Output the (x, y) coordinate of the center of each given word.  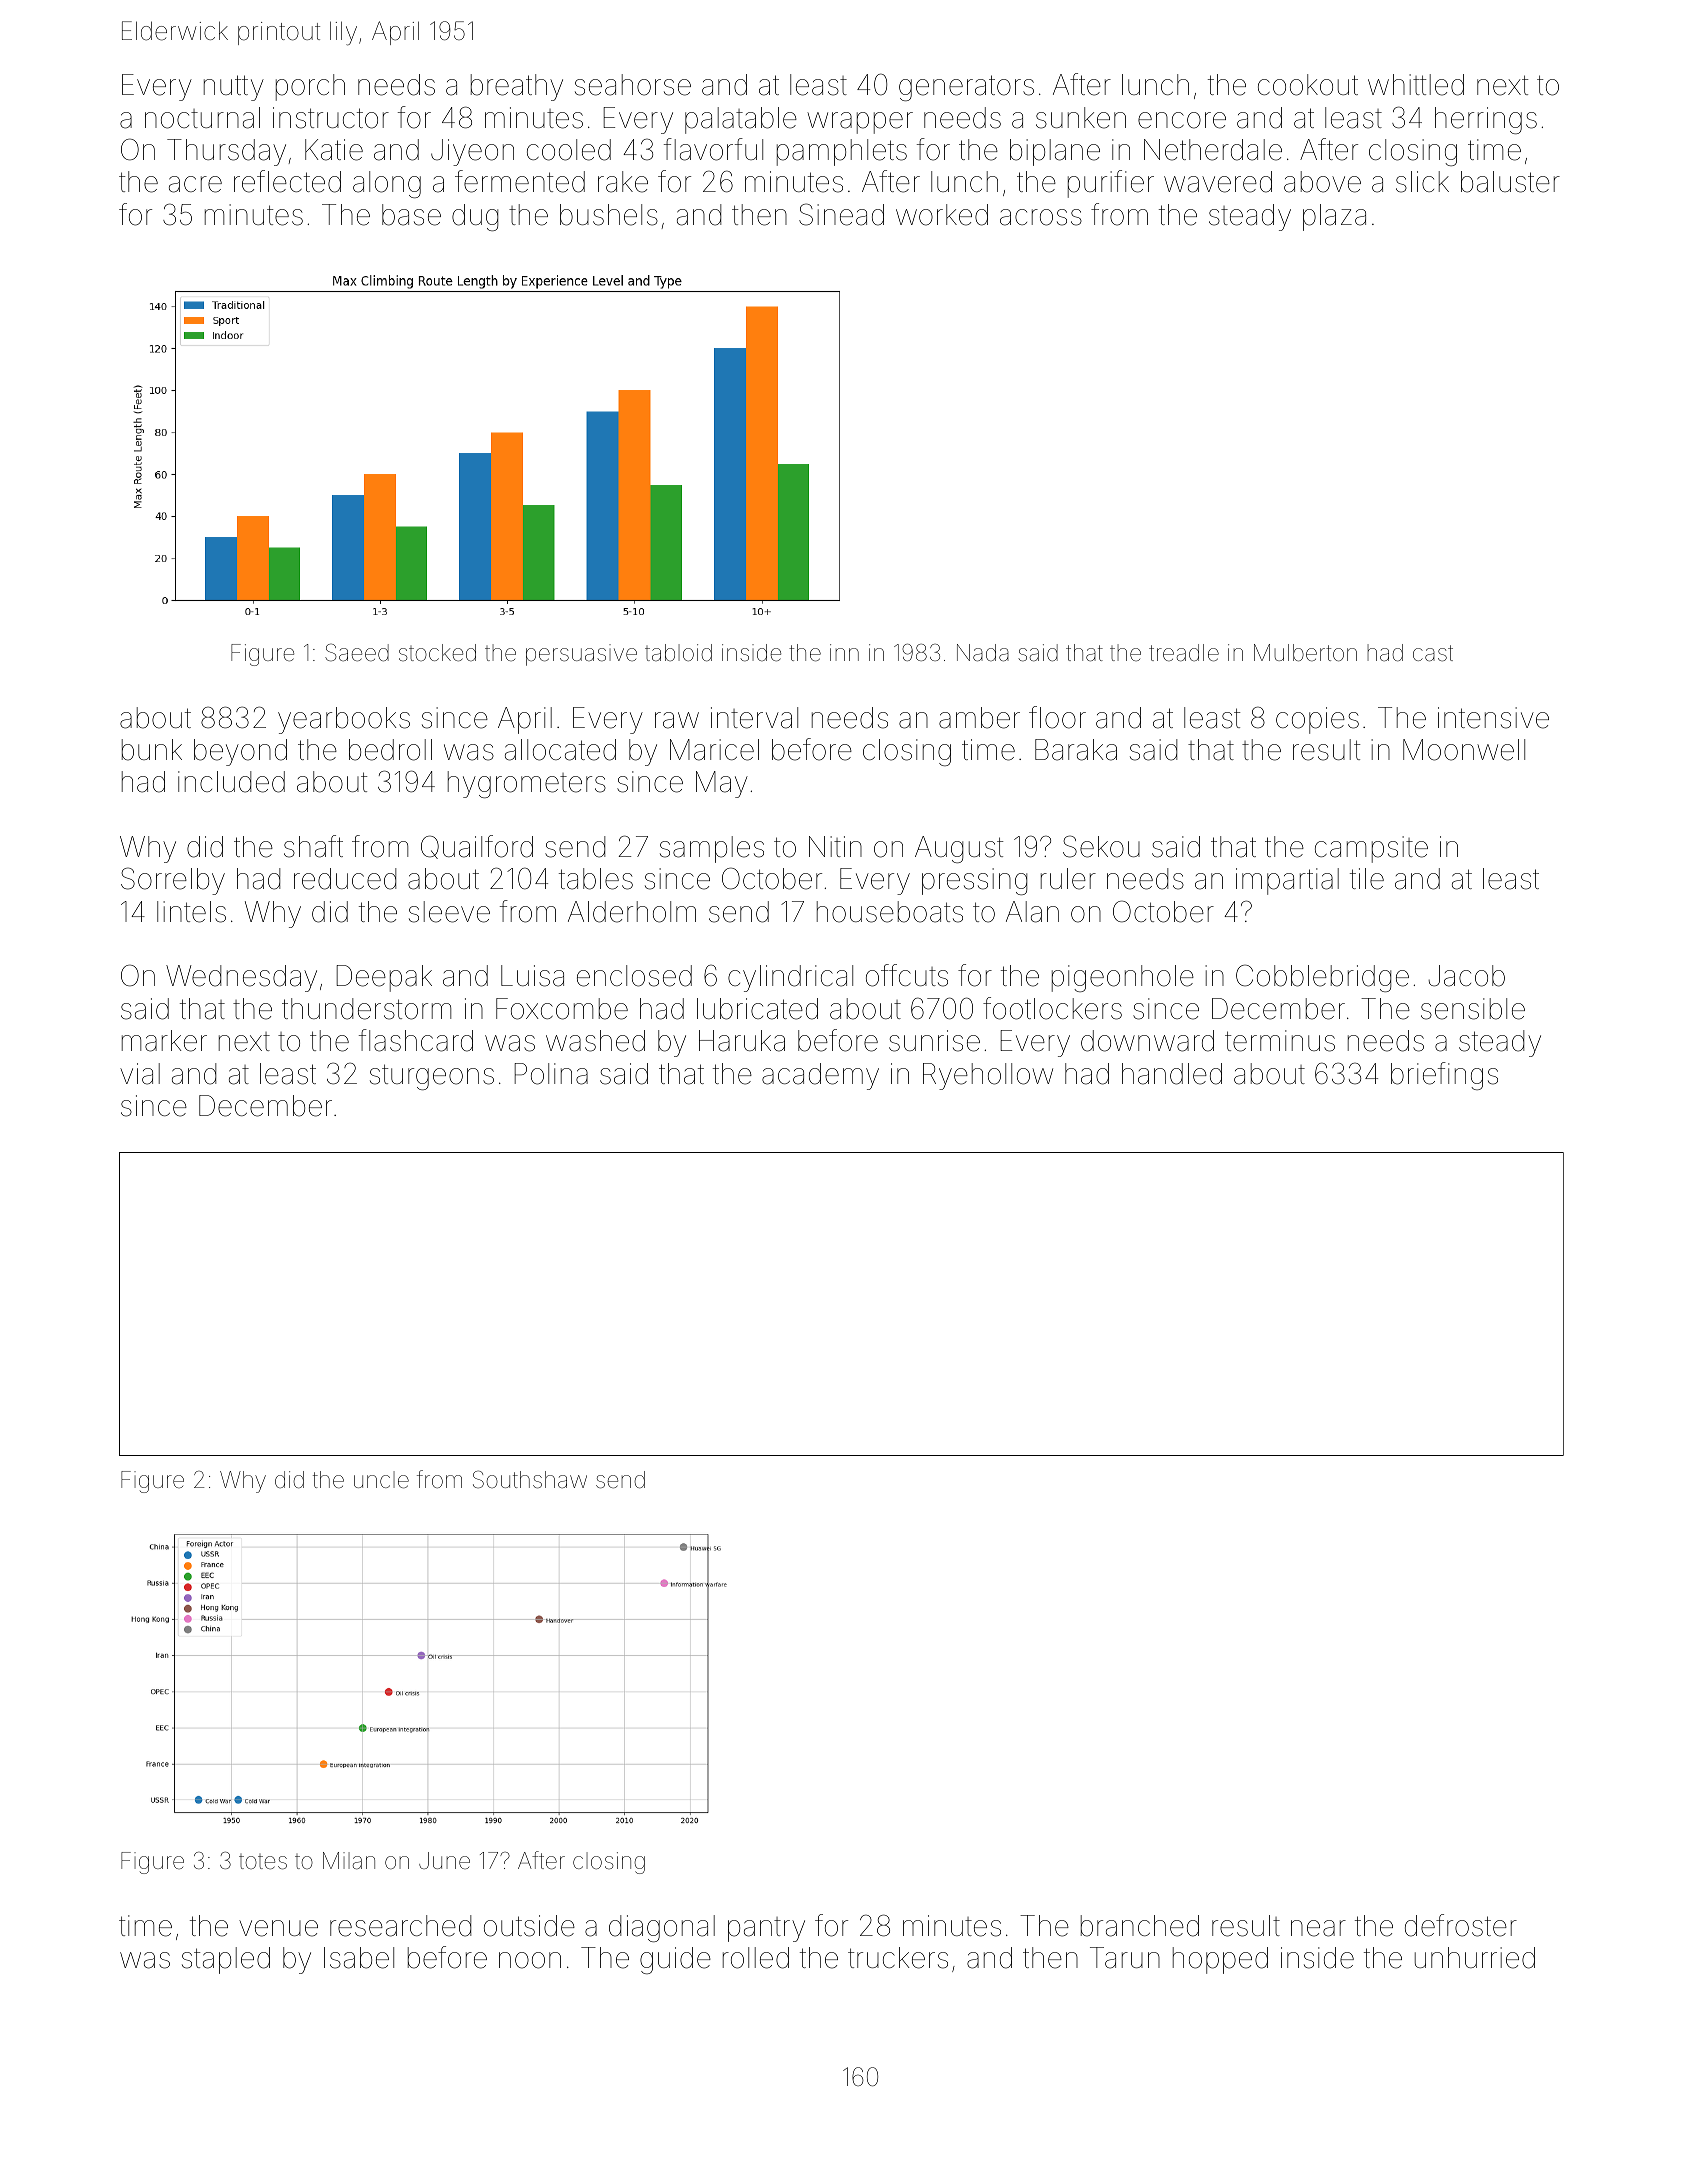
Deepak (384, 978)
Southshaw (530, 1479)
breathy (517, 87)
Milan (349, 1861)
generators (966, 88)
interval (754, 718)
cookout (1308, 85)
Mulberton (1305, 653)
